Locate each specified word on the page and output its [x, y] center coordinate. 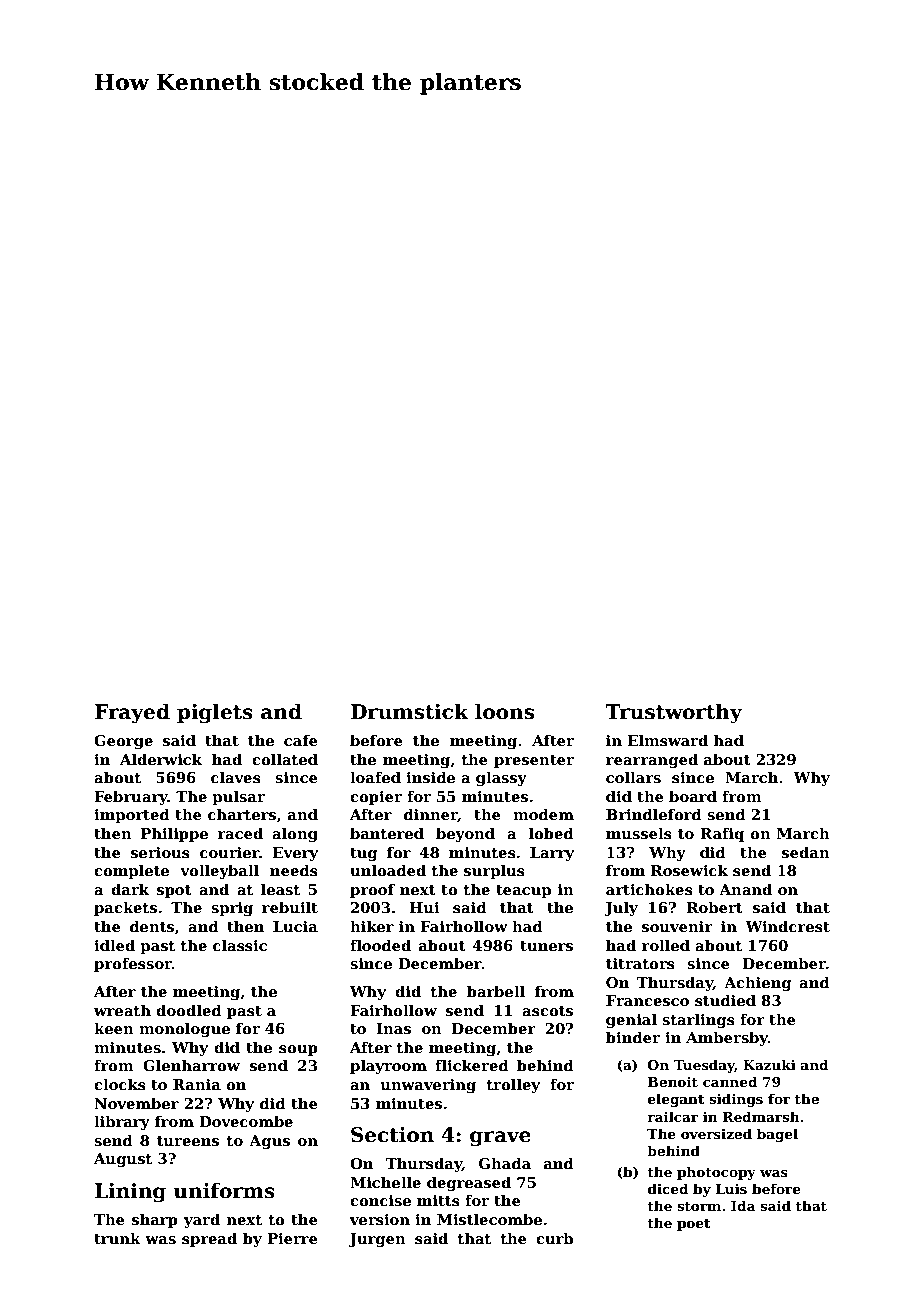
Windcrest [787, 926]
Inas [394, 1028]
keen [114, 1028]
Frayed [132, 713]
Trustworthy [674, 713]
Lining [130, 1193]
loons [504, 711]
